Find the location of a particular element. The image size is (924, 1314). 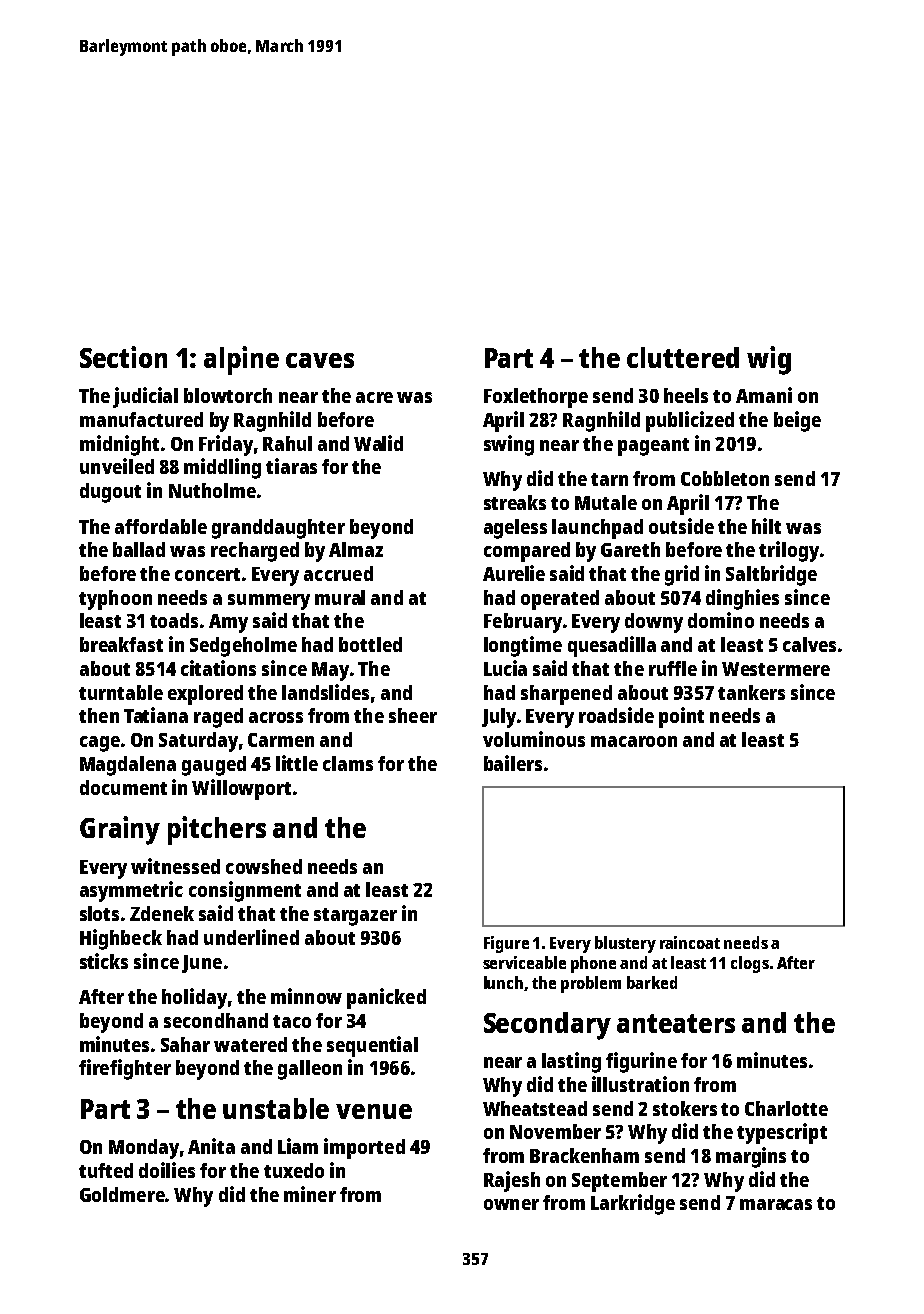

firefighter is located at coordinates (125, 1069).
